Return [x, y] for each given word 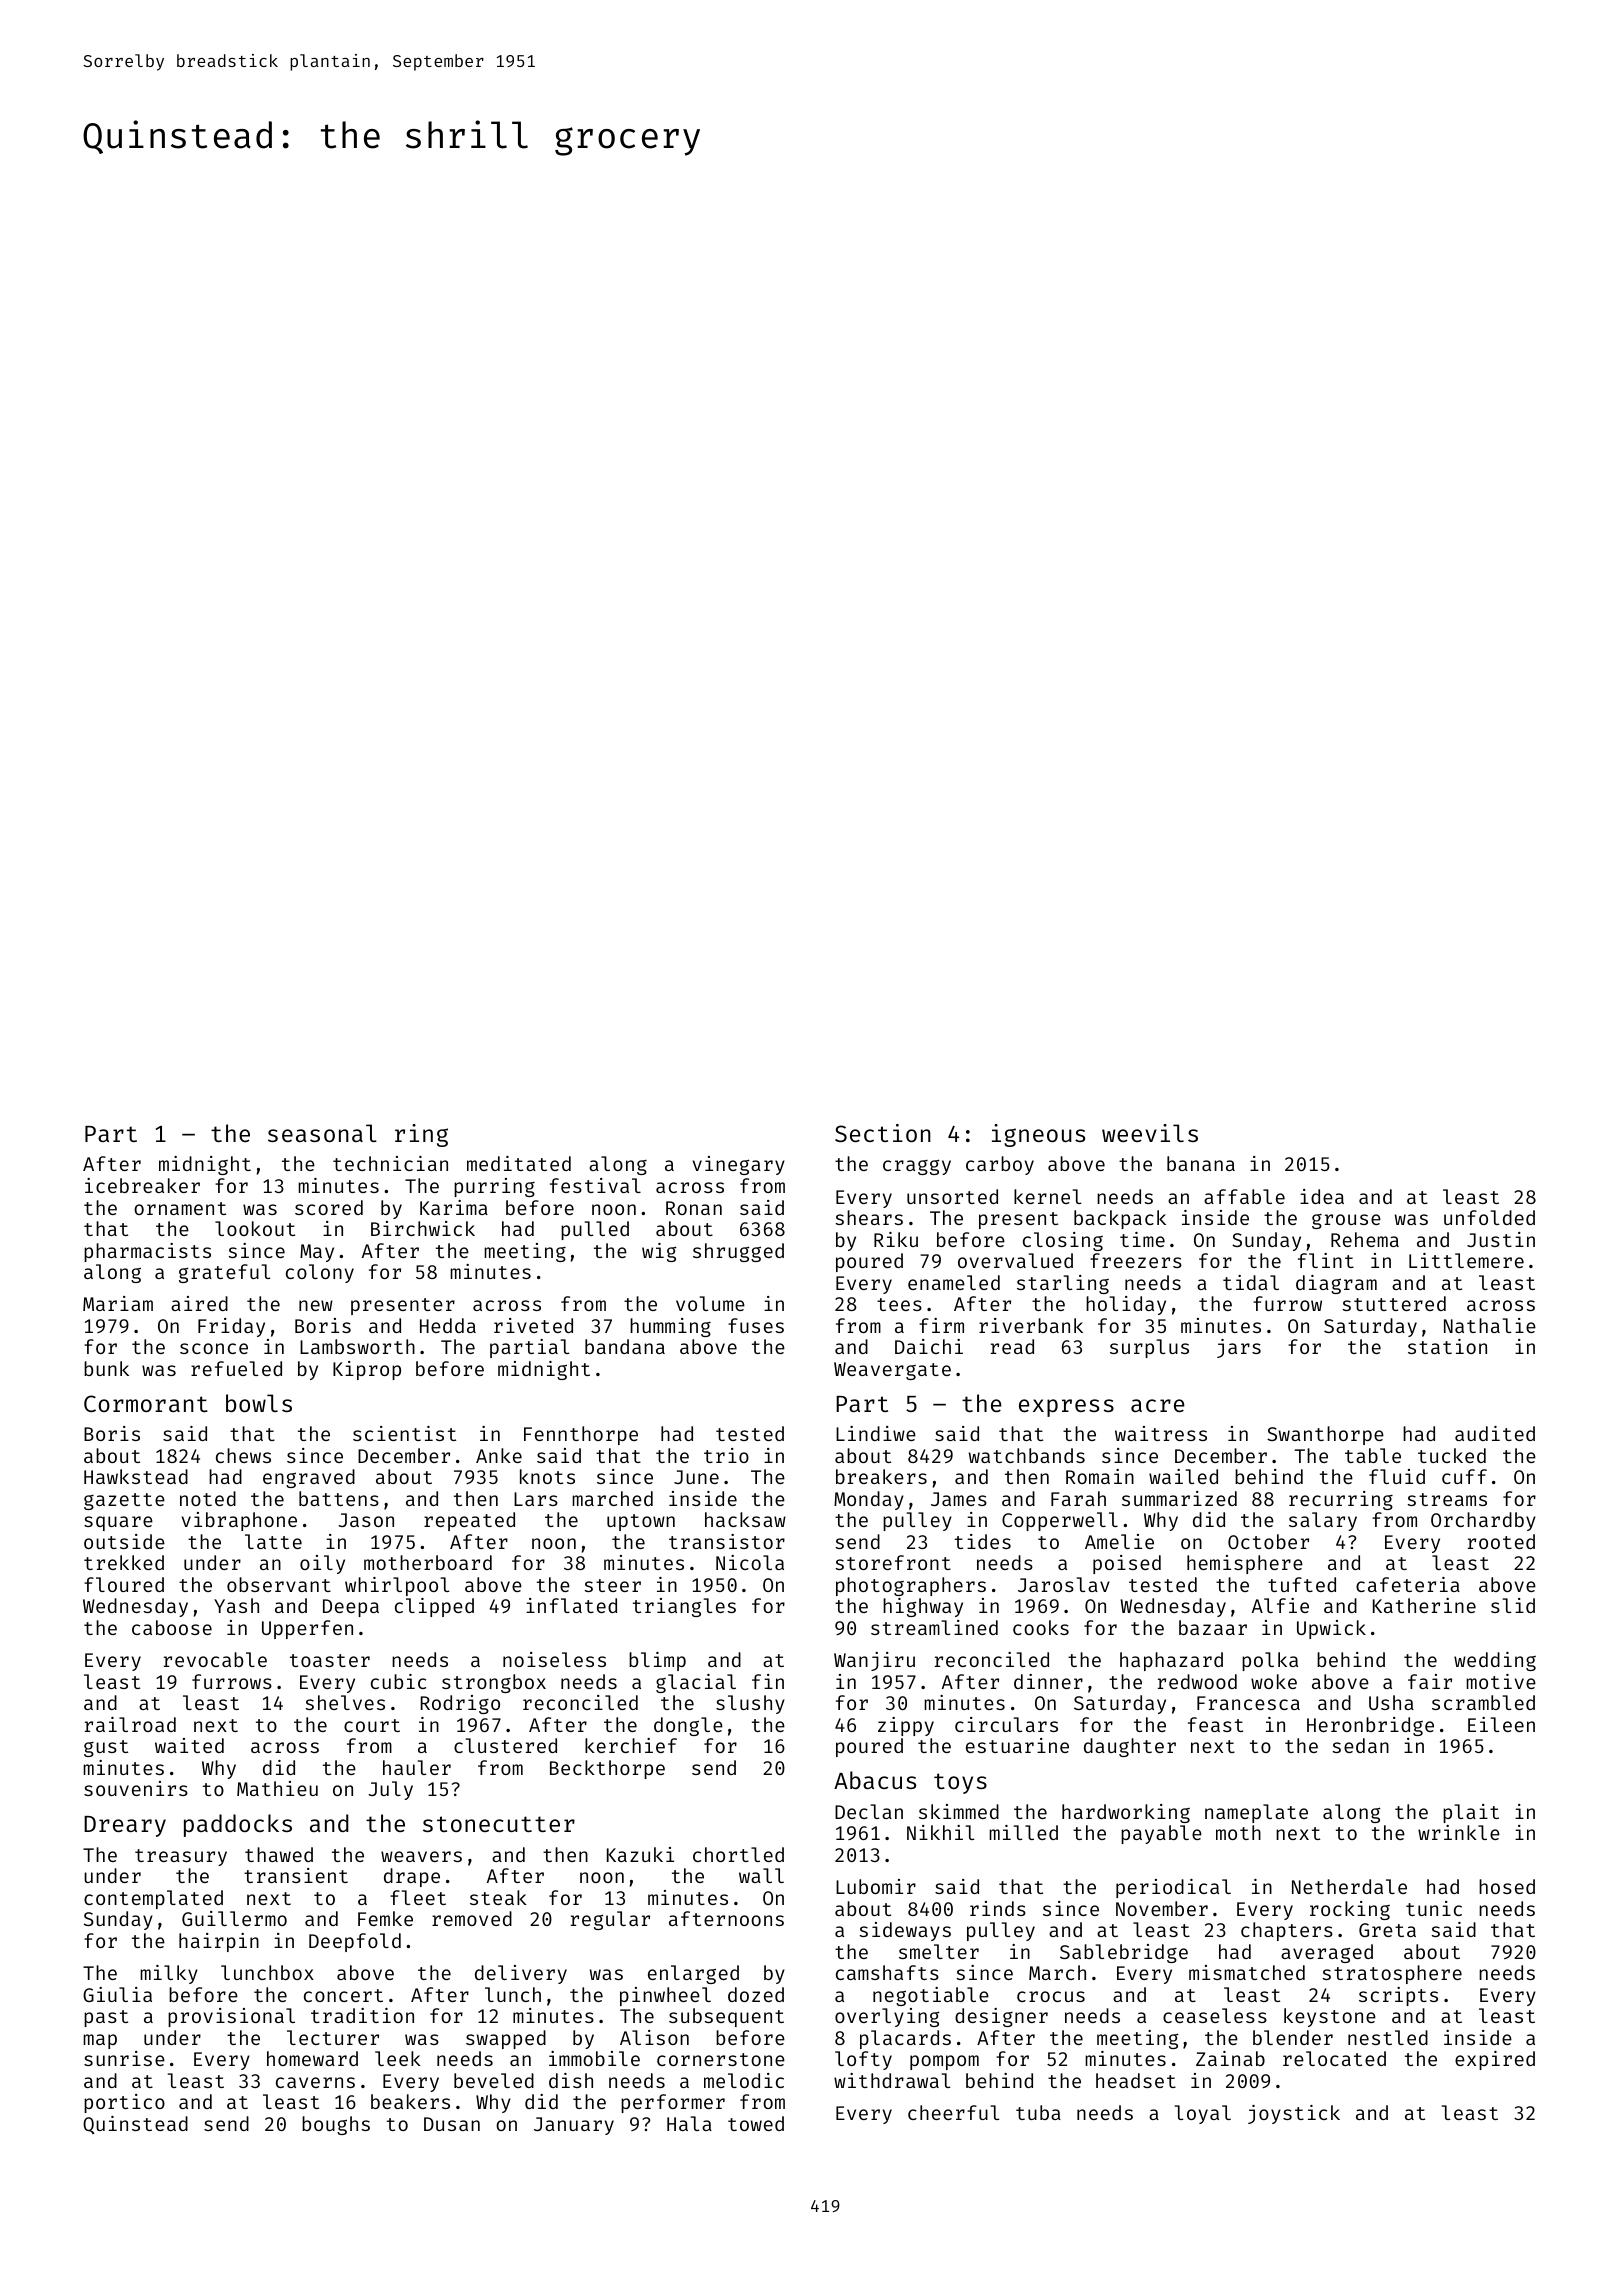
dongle [688, 1726]
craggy [917, 1167]
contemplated [153, 1899]
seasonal [322, 1133]
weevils [1150, 1133]
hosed [1507, 1886]
